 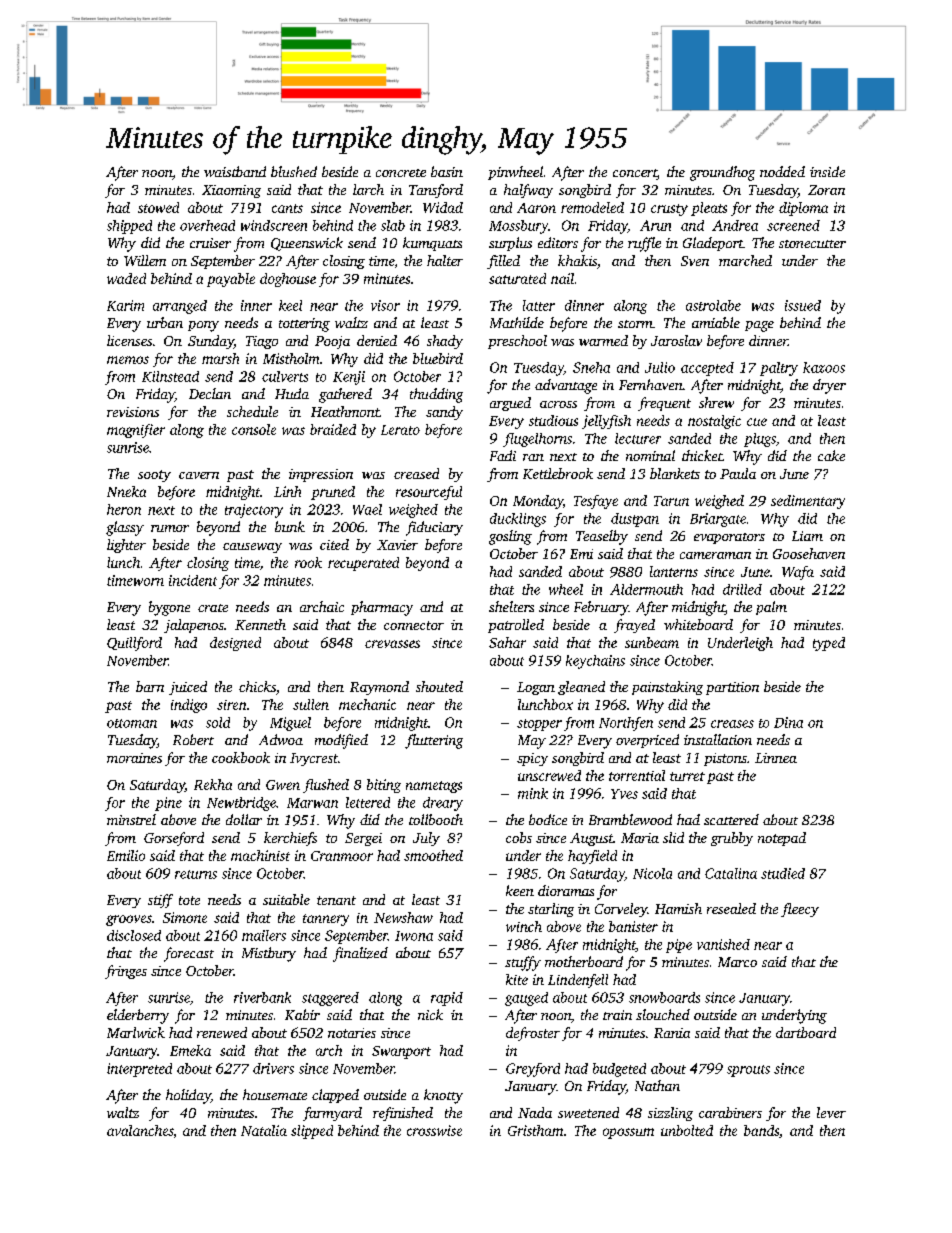 What do you see at coordinates (788, 722) in the page?
I see `Dina` at bounding box center [788, 722].
